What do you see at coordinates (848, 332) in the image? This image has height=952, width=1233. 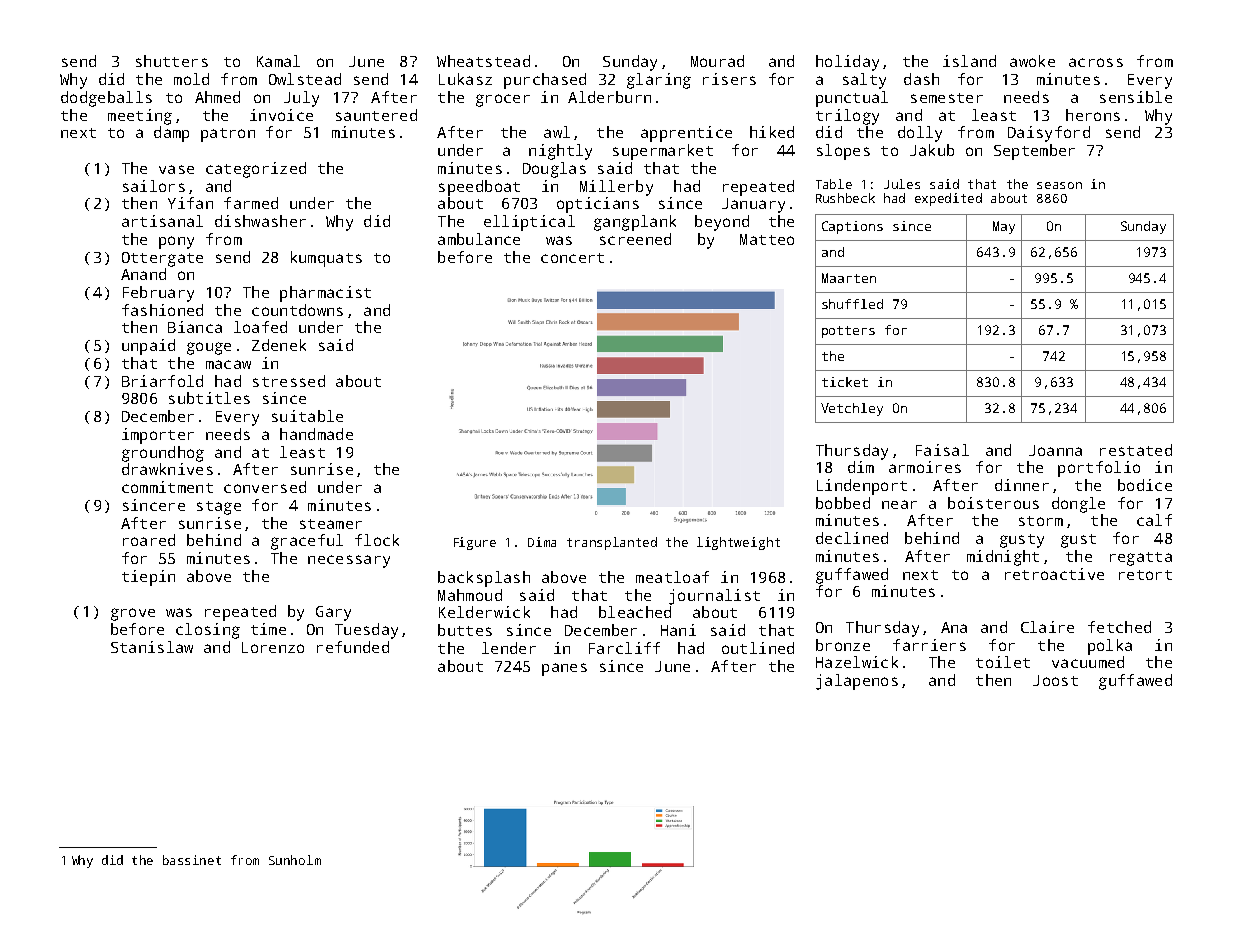 I see `potters` at bounding box center [848, 332].
